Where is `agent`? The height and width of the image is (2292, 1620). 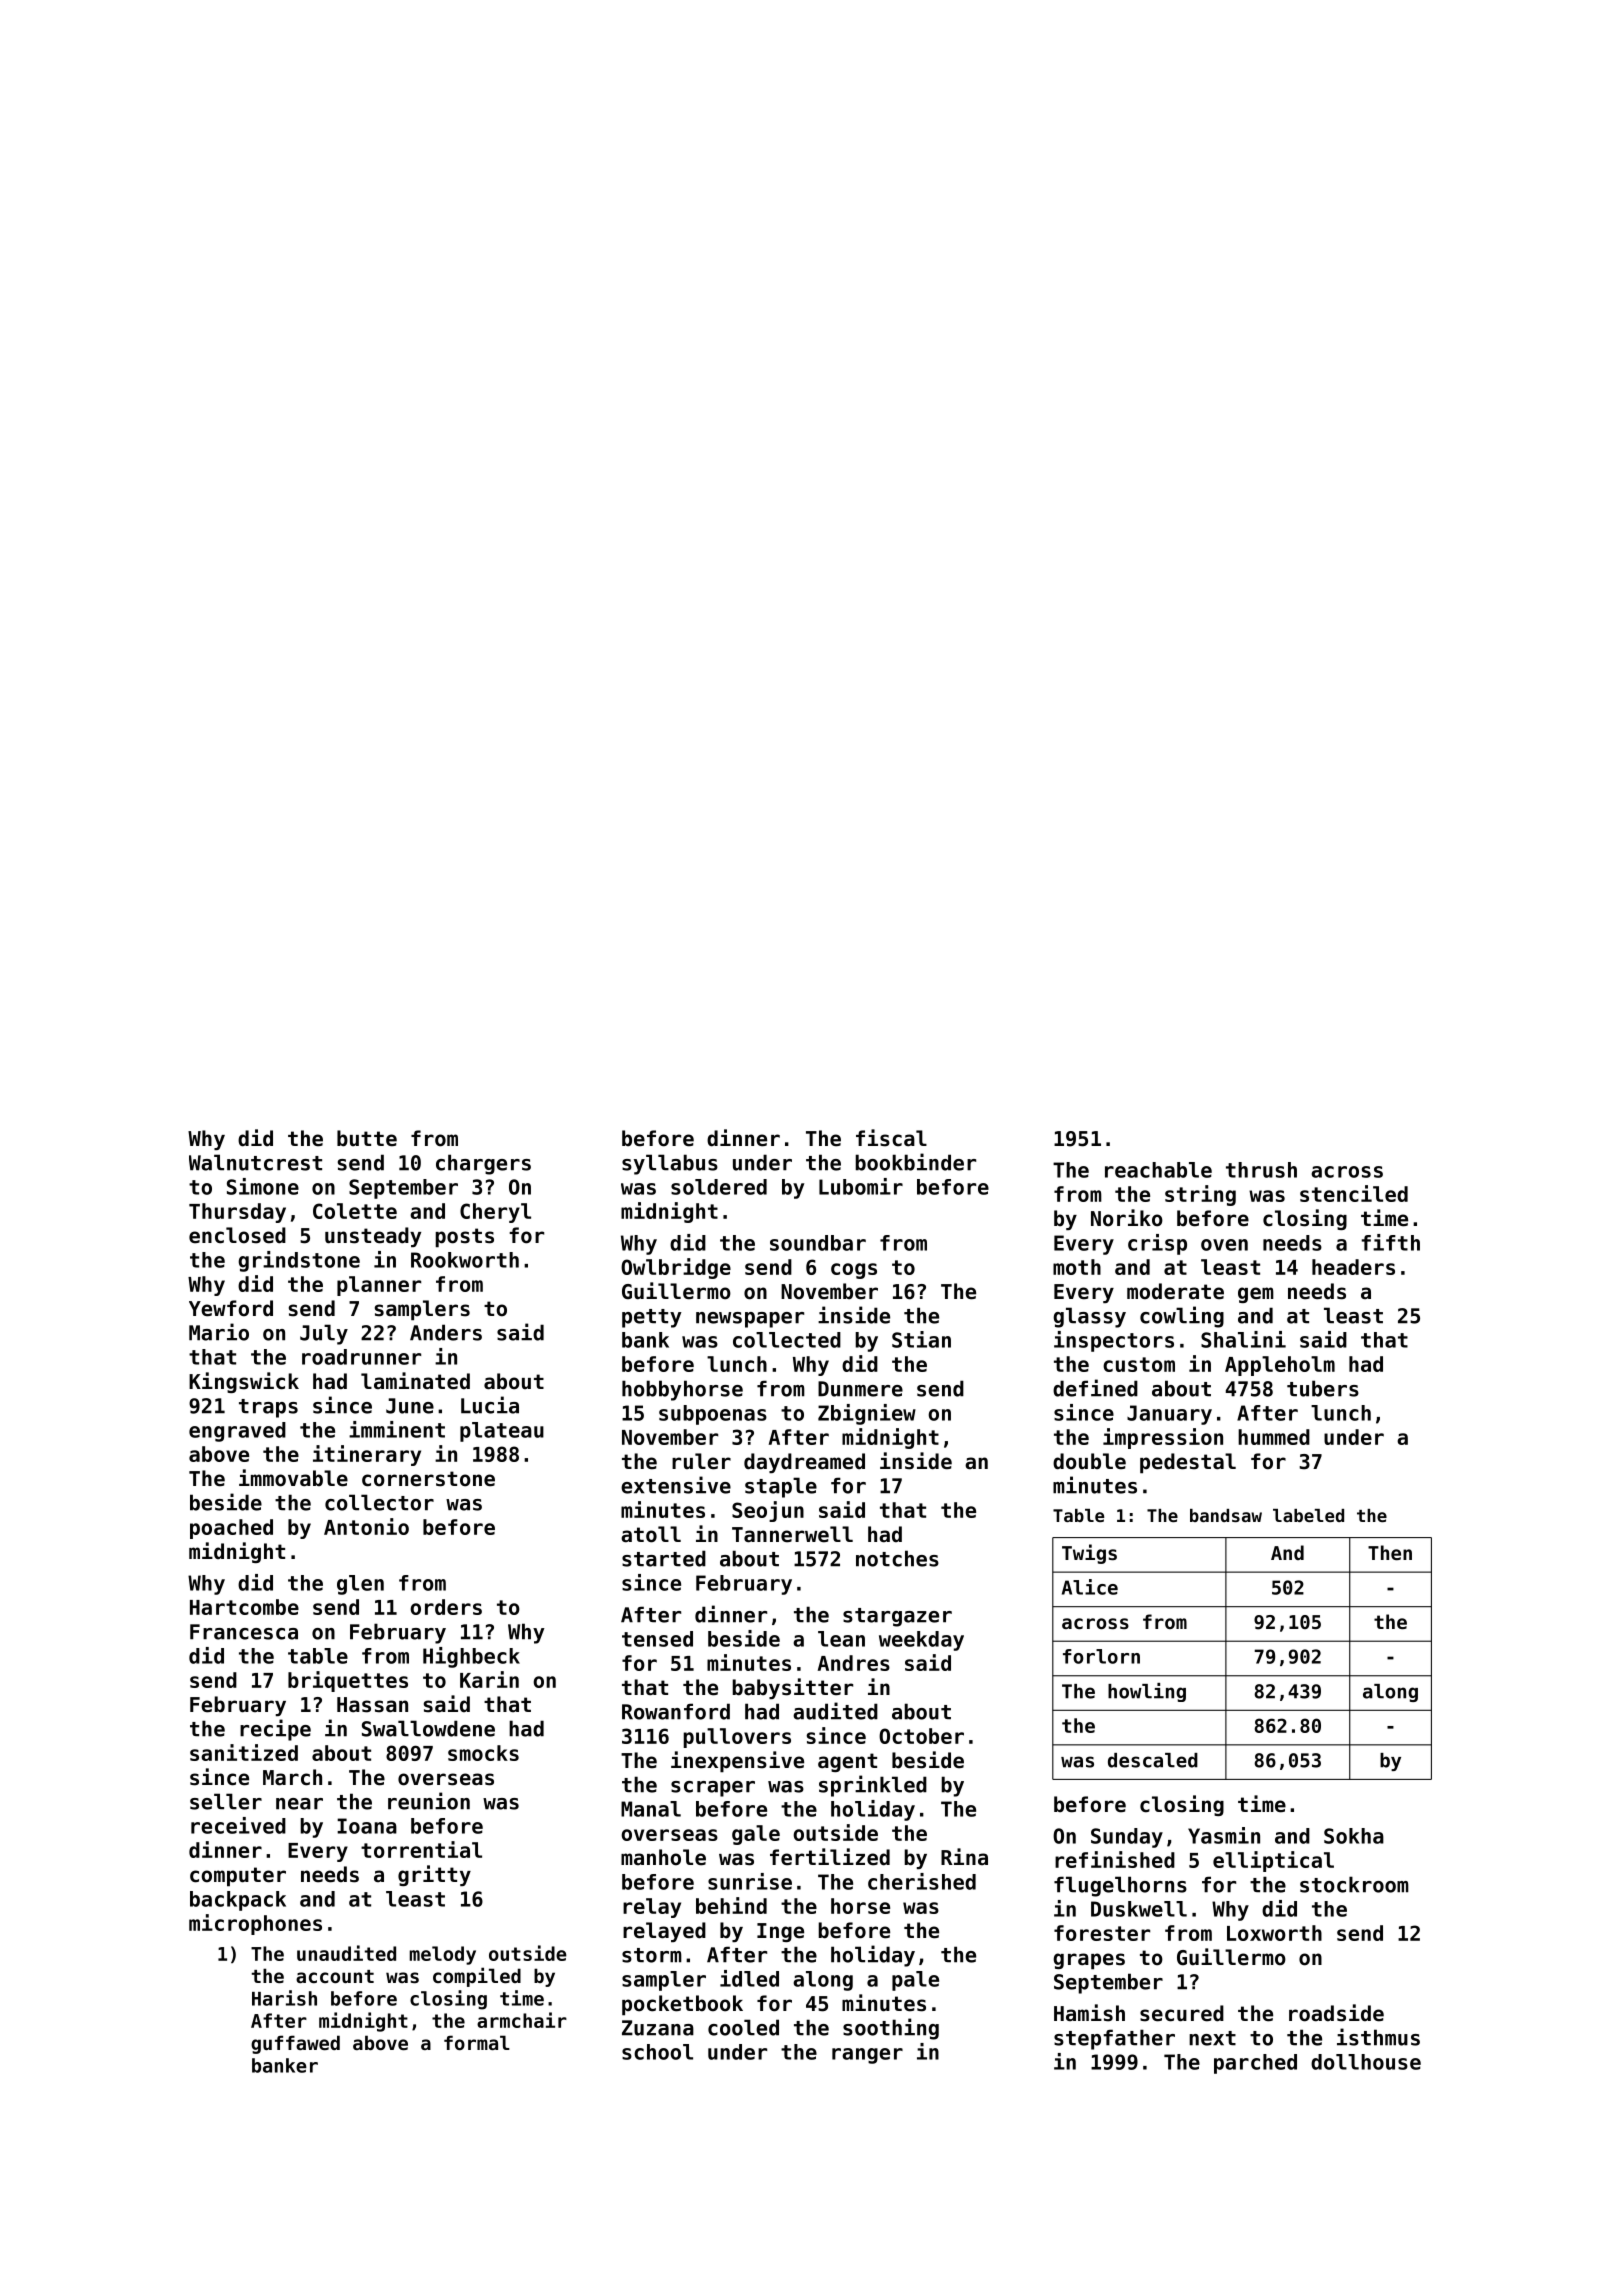
agent is located at coordinates (847, 1762).
